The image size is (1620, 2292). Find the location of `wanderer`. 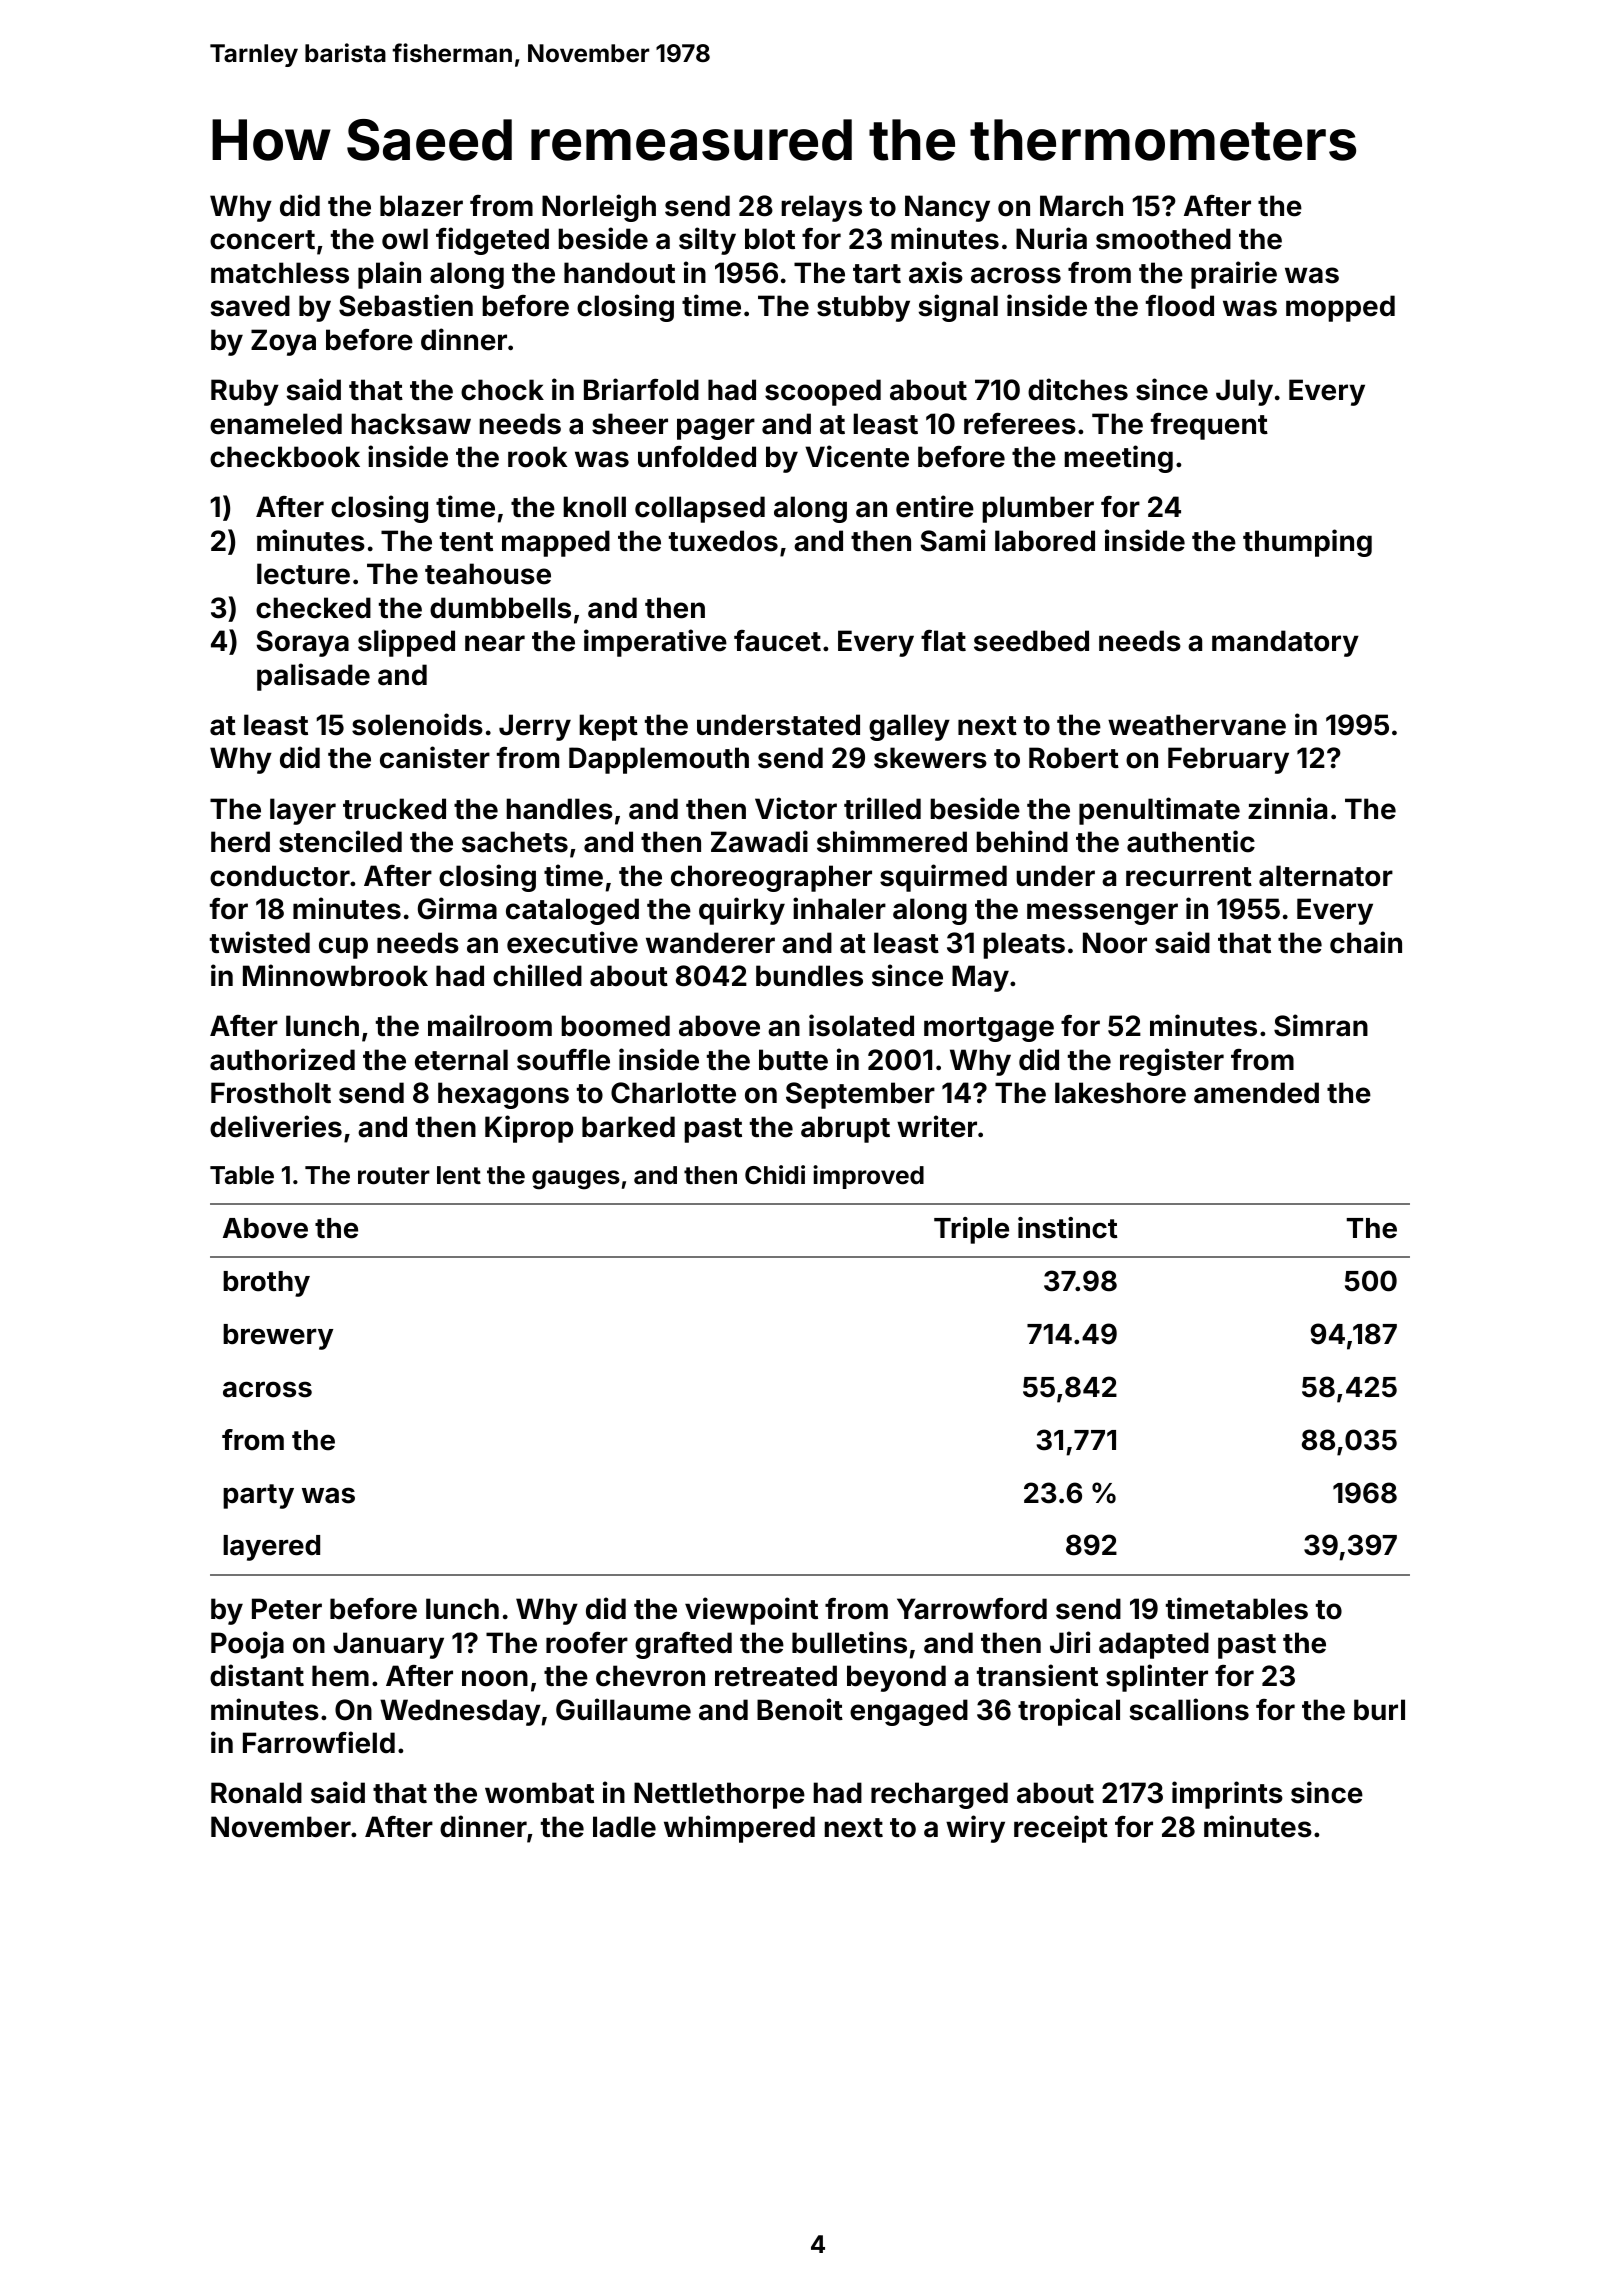

wanderer is located at coordinates (710, 943).
